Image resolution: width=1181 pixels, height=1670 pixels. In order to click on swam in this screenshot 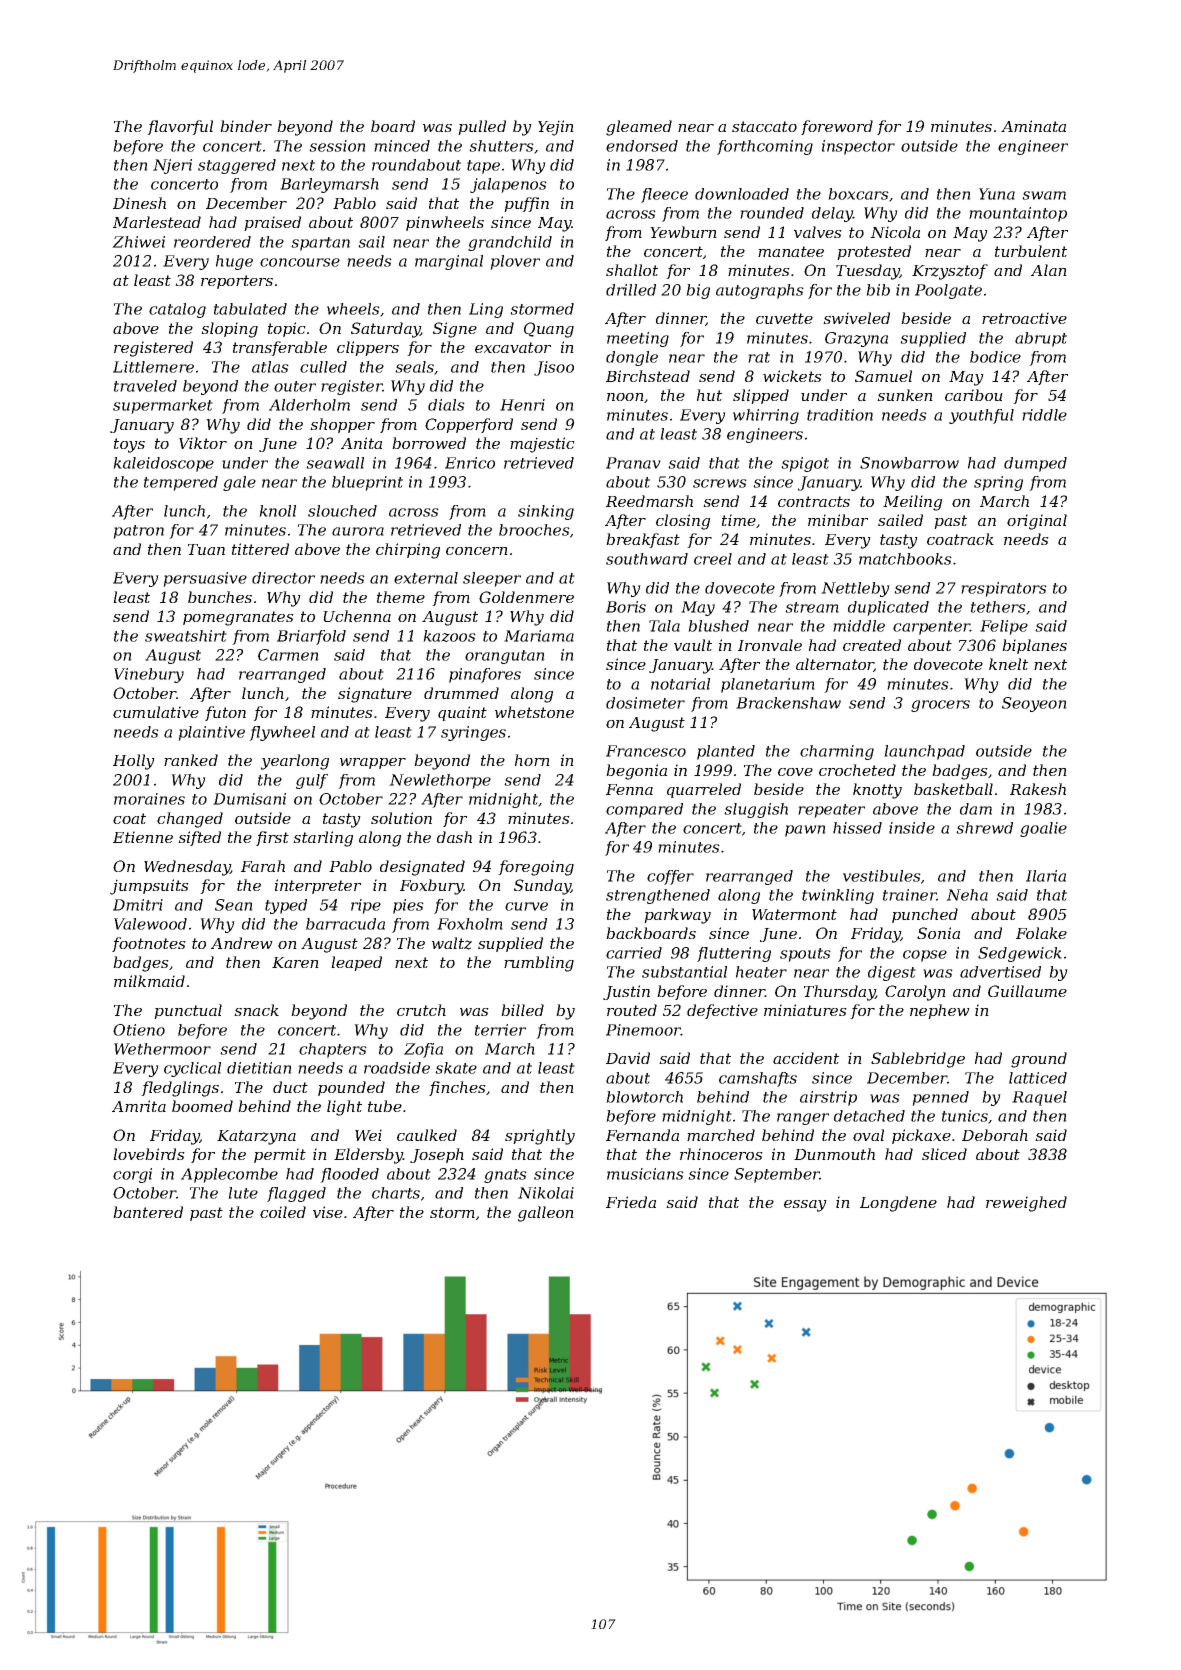, I will do `click(1044, 195)`.
